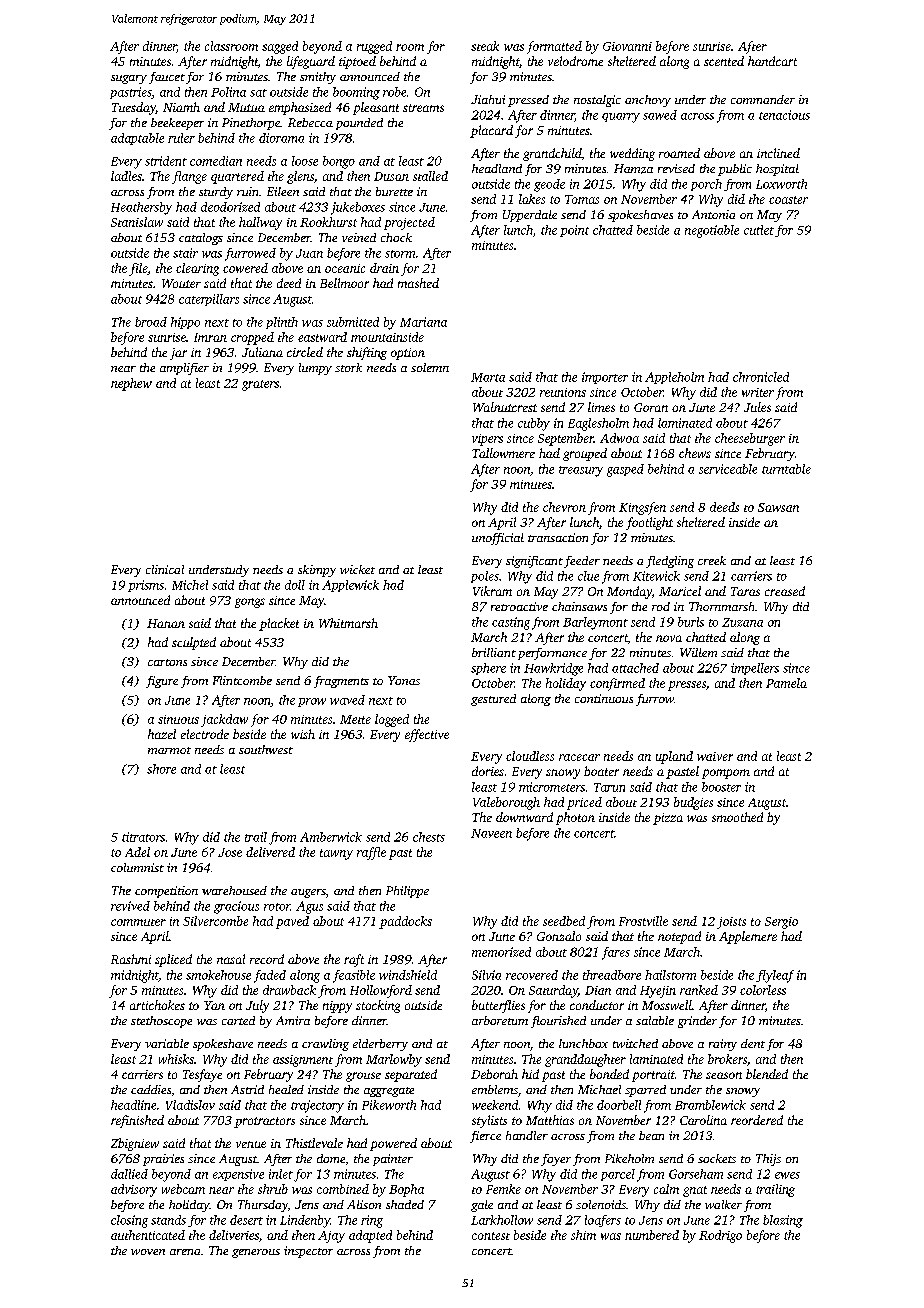  What do you see at coordinates (763, 990) in the screenshot?
I see `colorless` at bounding box center [763, 990].
